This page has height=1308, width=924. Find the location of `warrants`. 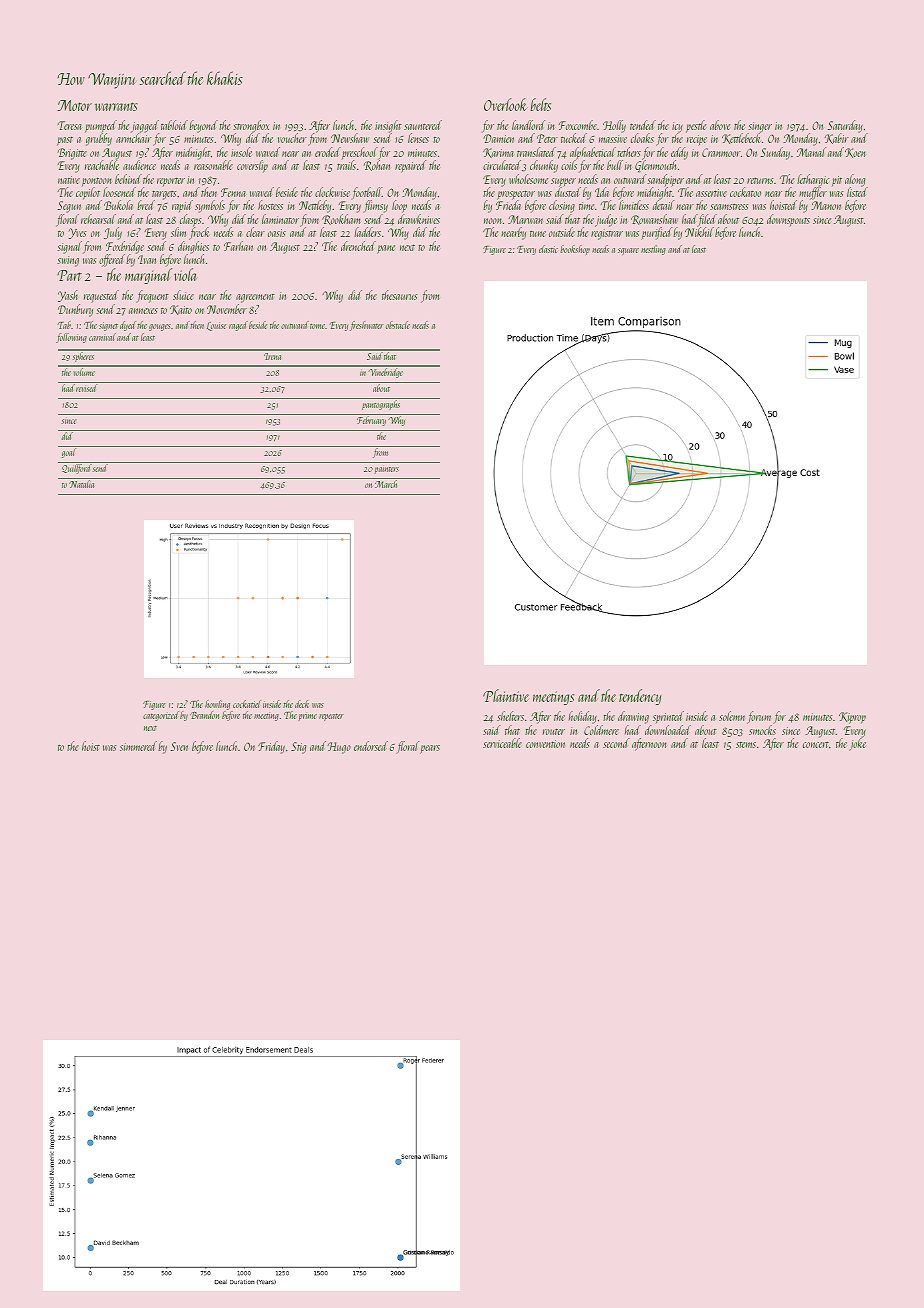

warrants is located at coordinates (116, 106).
